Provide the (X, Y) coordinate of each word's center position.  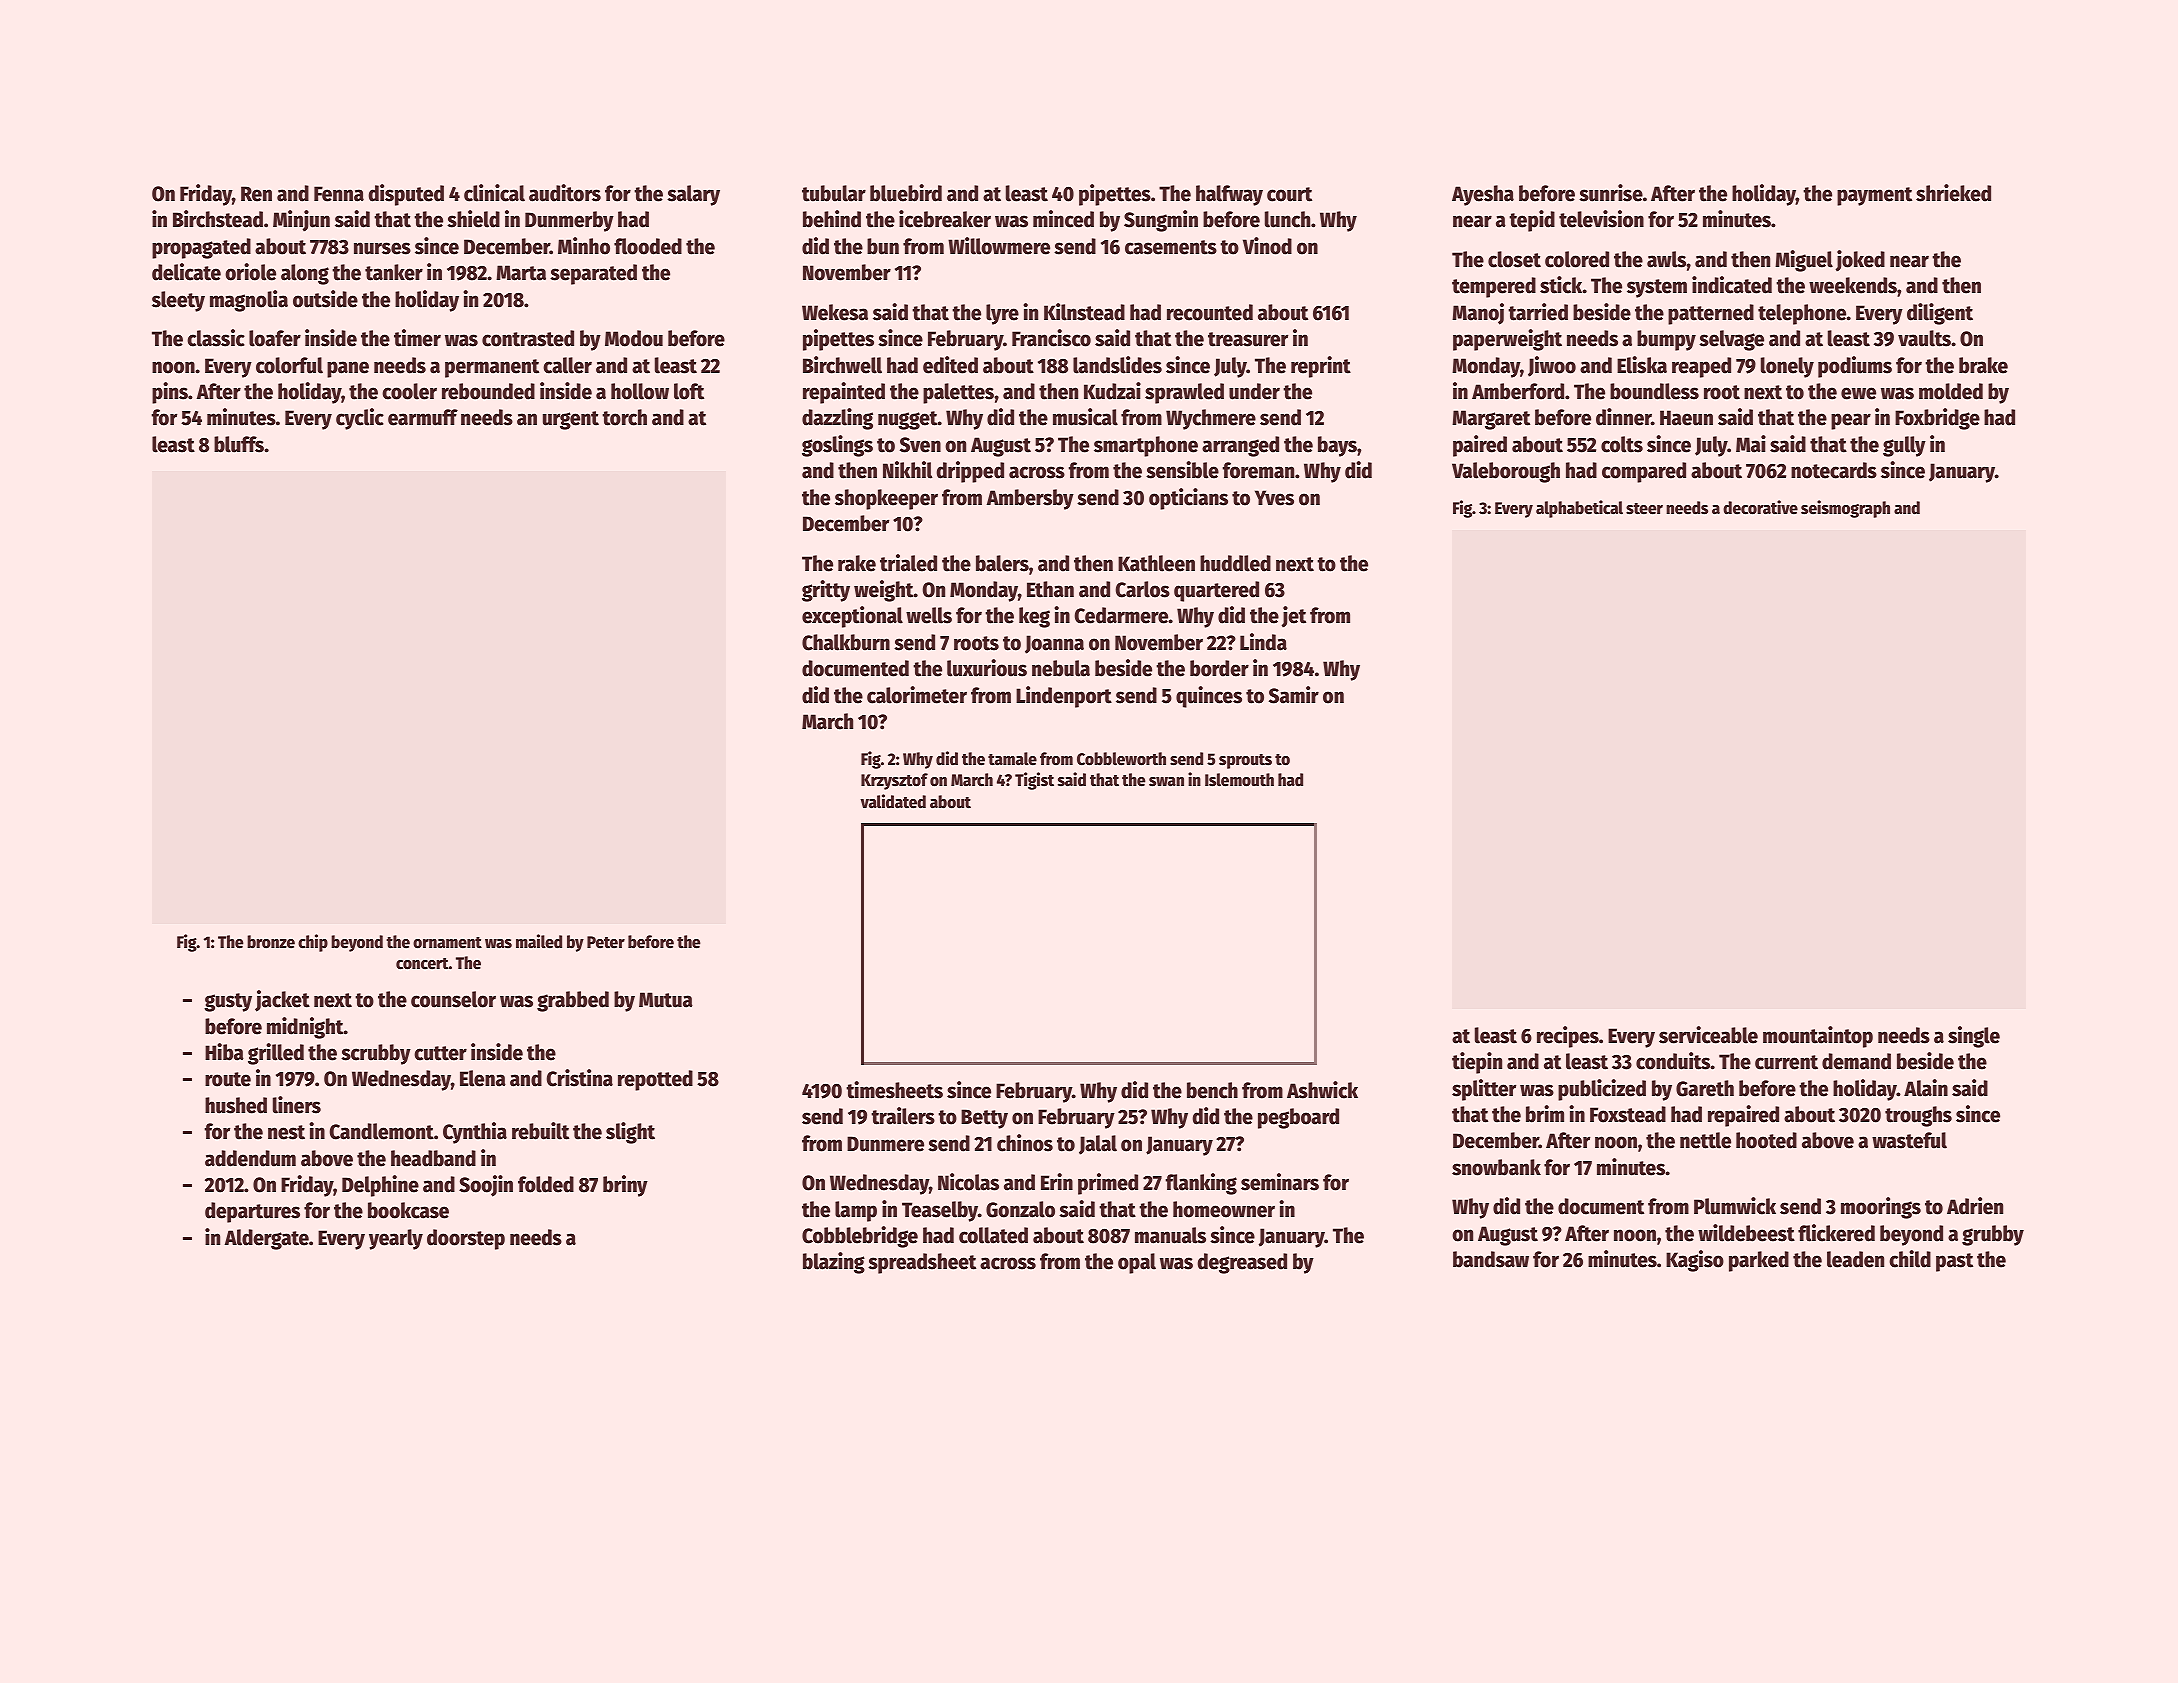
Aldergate (267, 1239)
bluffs (239, 444)
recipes (1568, 1037)
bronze (271, 942)
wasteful (1909, 1140)
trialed (908, 563)
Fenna (339, 194)
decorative (1760, 507)
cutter (440, 1053)
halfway (1229, 195)
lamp (856, 1211)
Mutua (666, 1000)
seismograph (1845, 509)
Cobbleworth (1121, 759)
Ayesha (1483, 195)
